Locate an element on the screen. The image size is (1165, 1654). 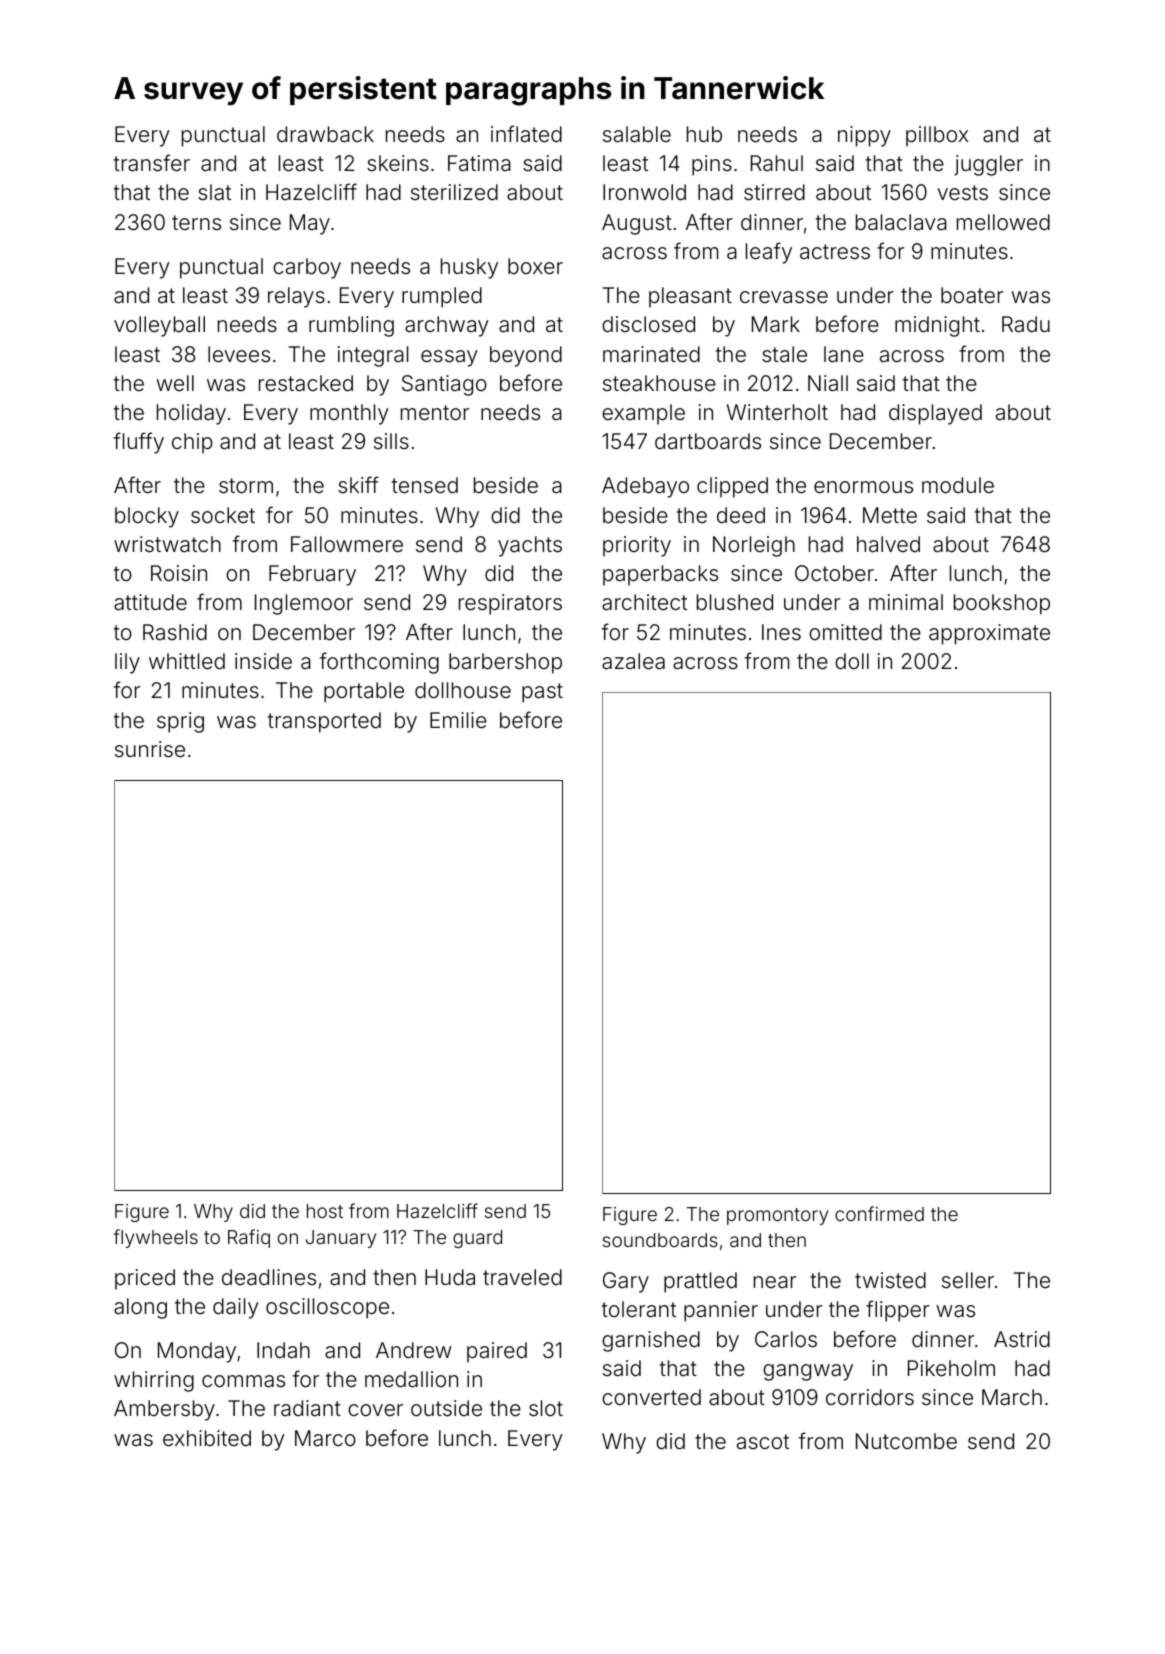
transfer is located at coordinates (152, 163).
